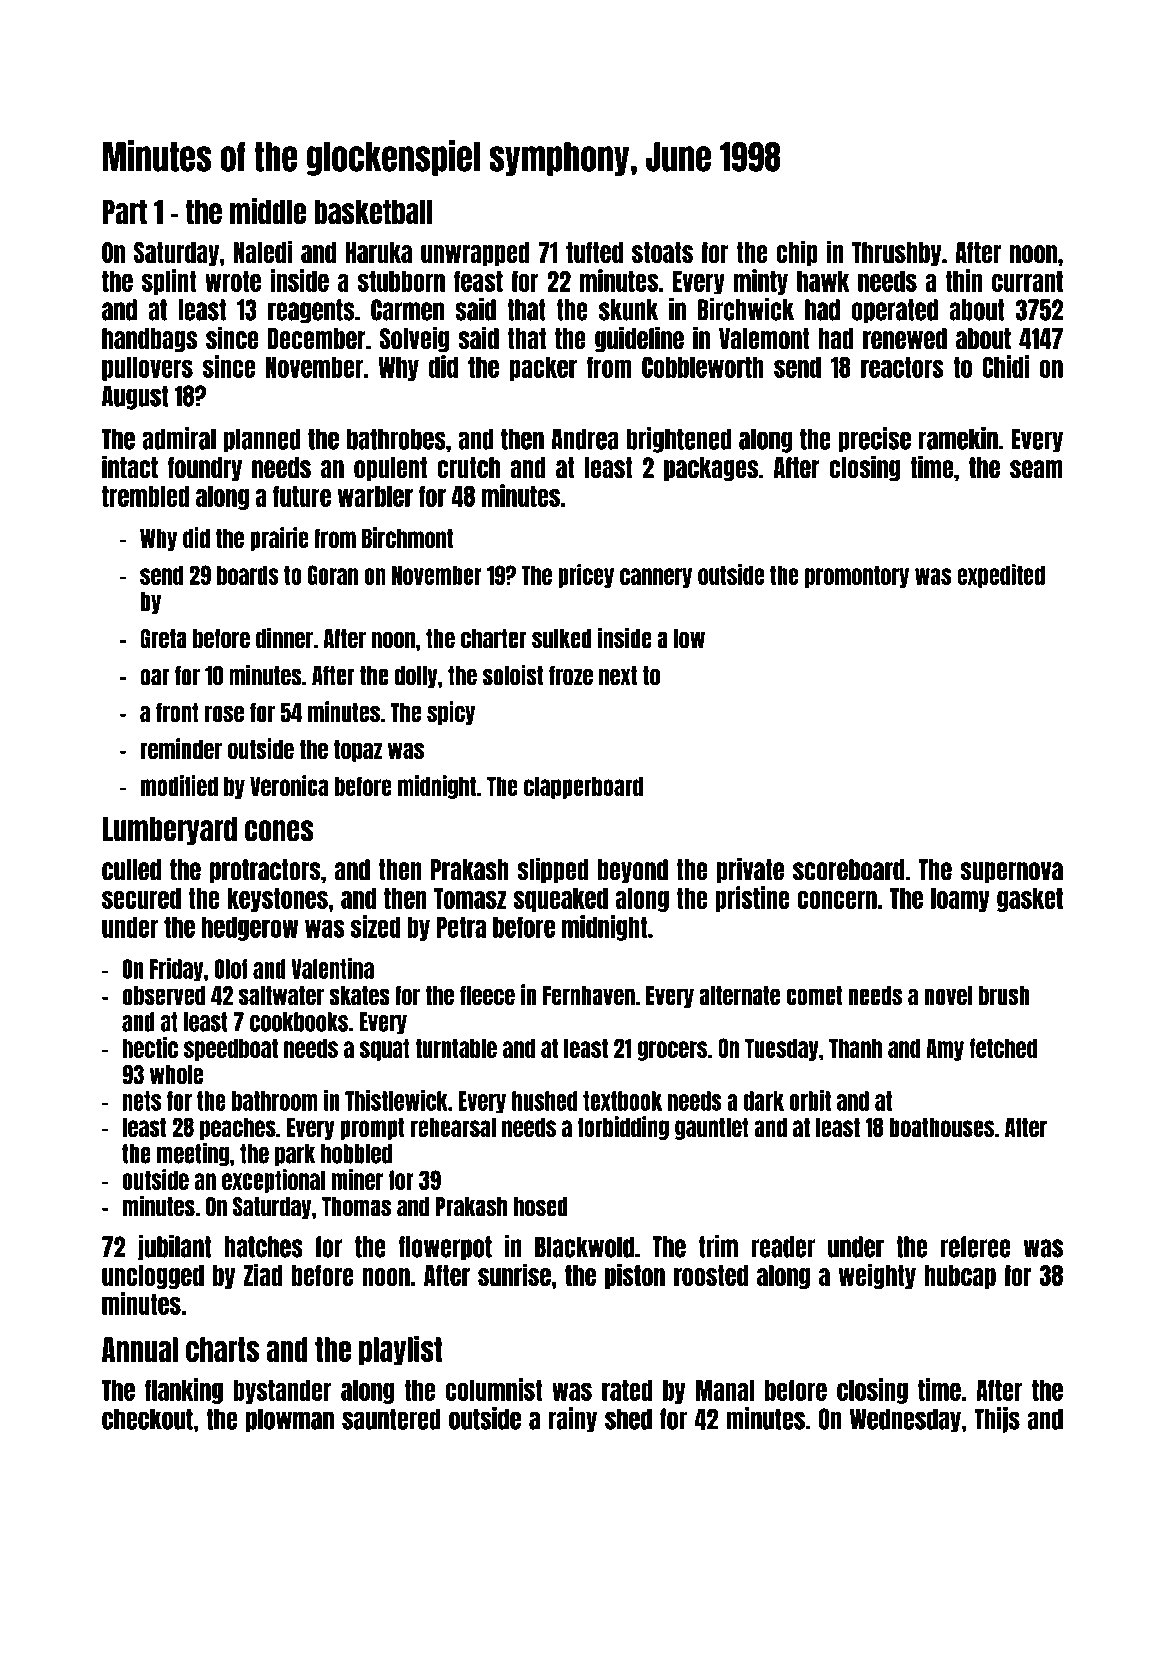  What do you see at coordinates (1011, 872) in the page?
I see `supernova` at bounding box center [1011, 872].
